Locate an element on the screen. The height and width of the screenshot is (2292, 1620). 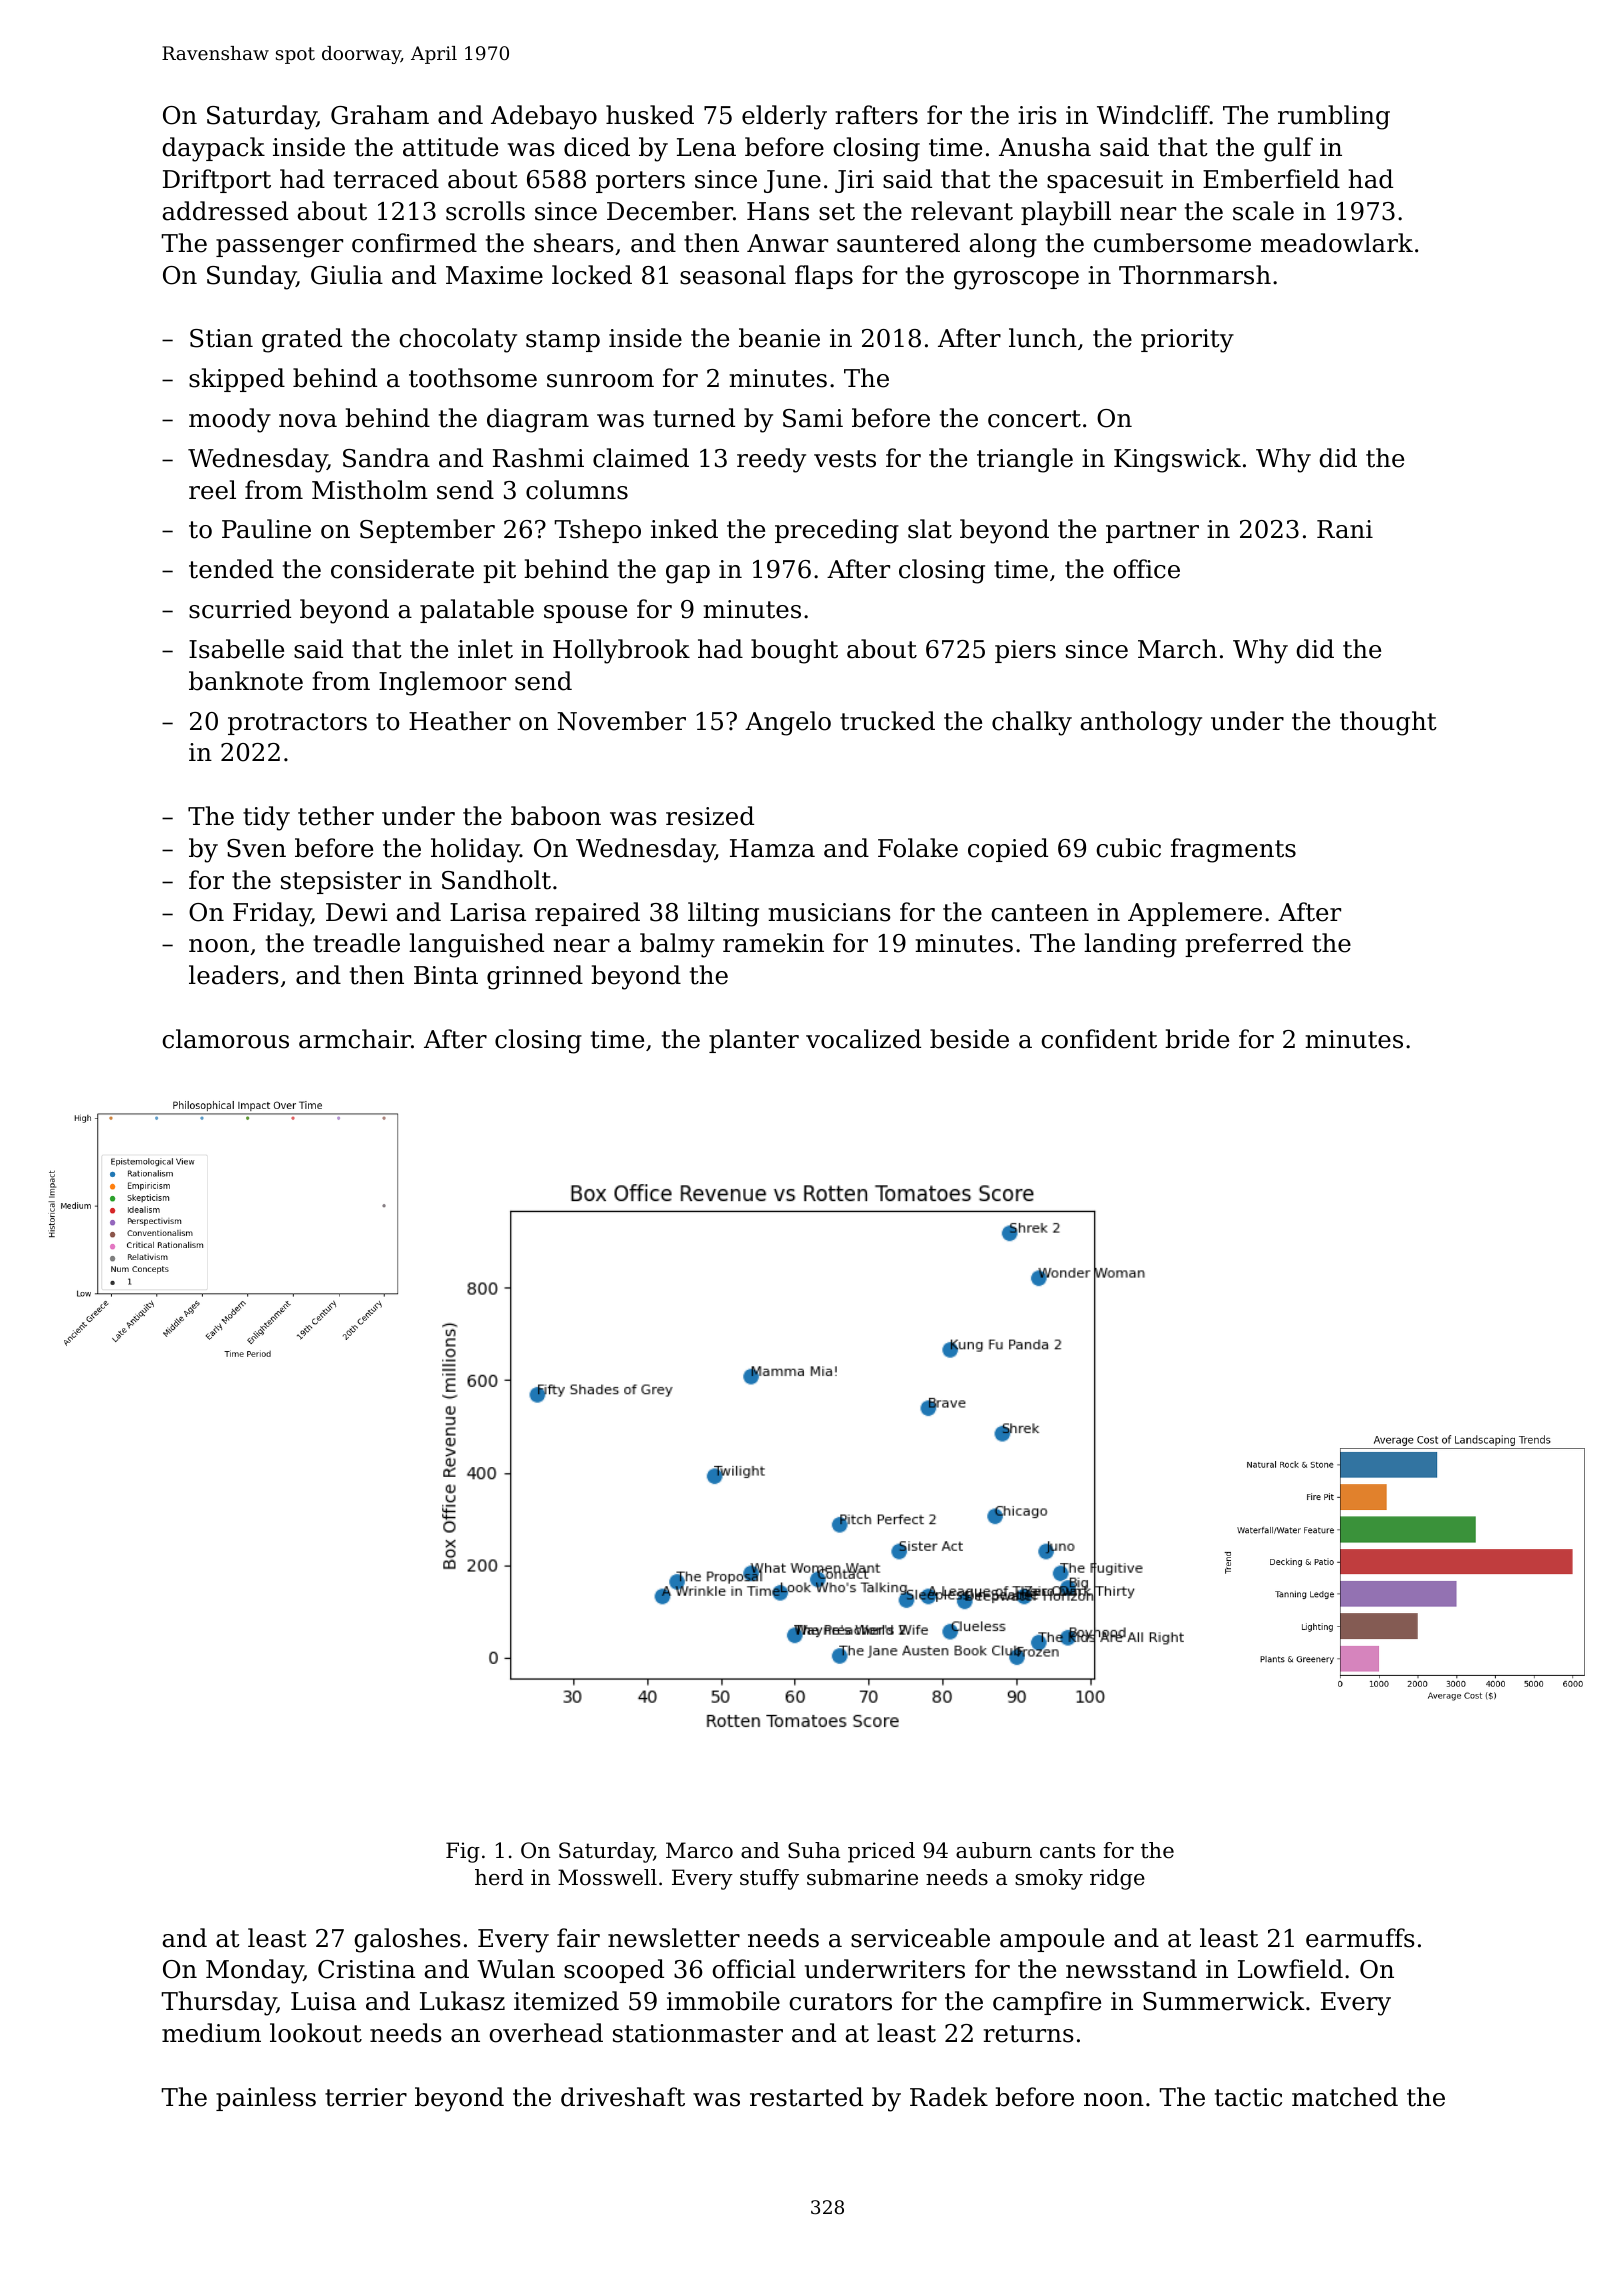
clamorous is located at coordinates (225, 1039).
